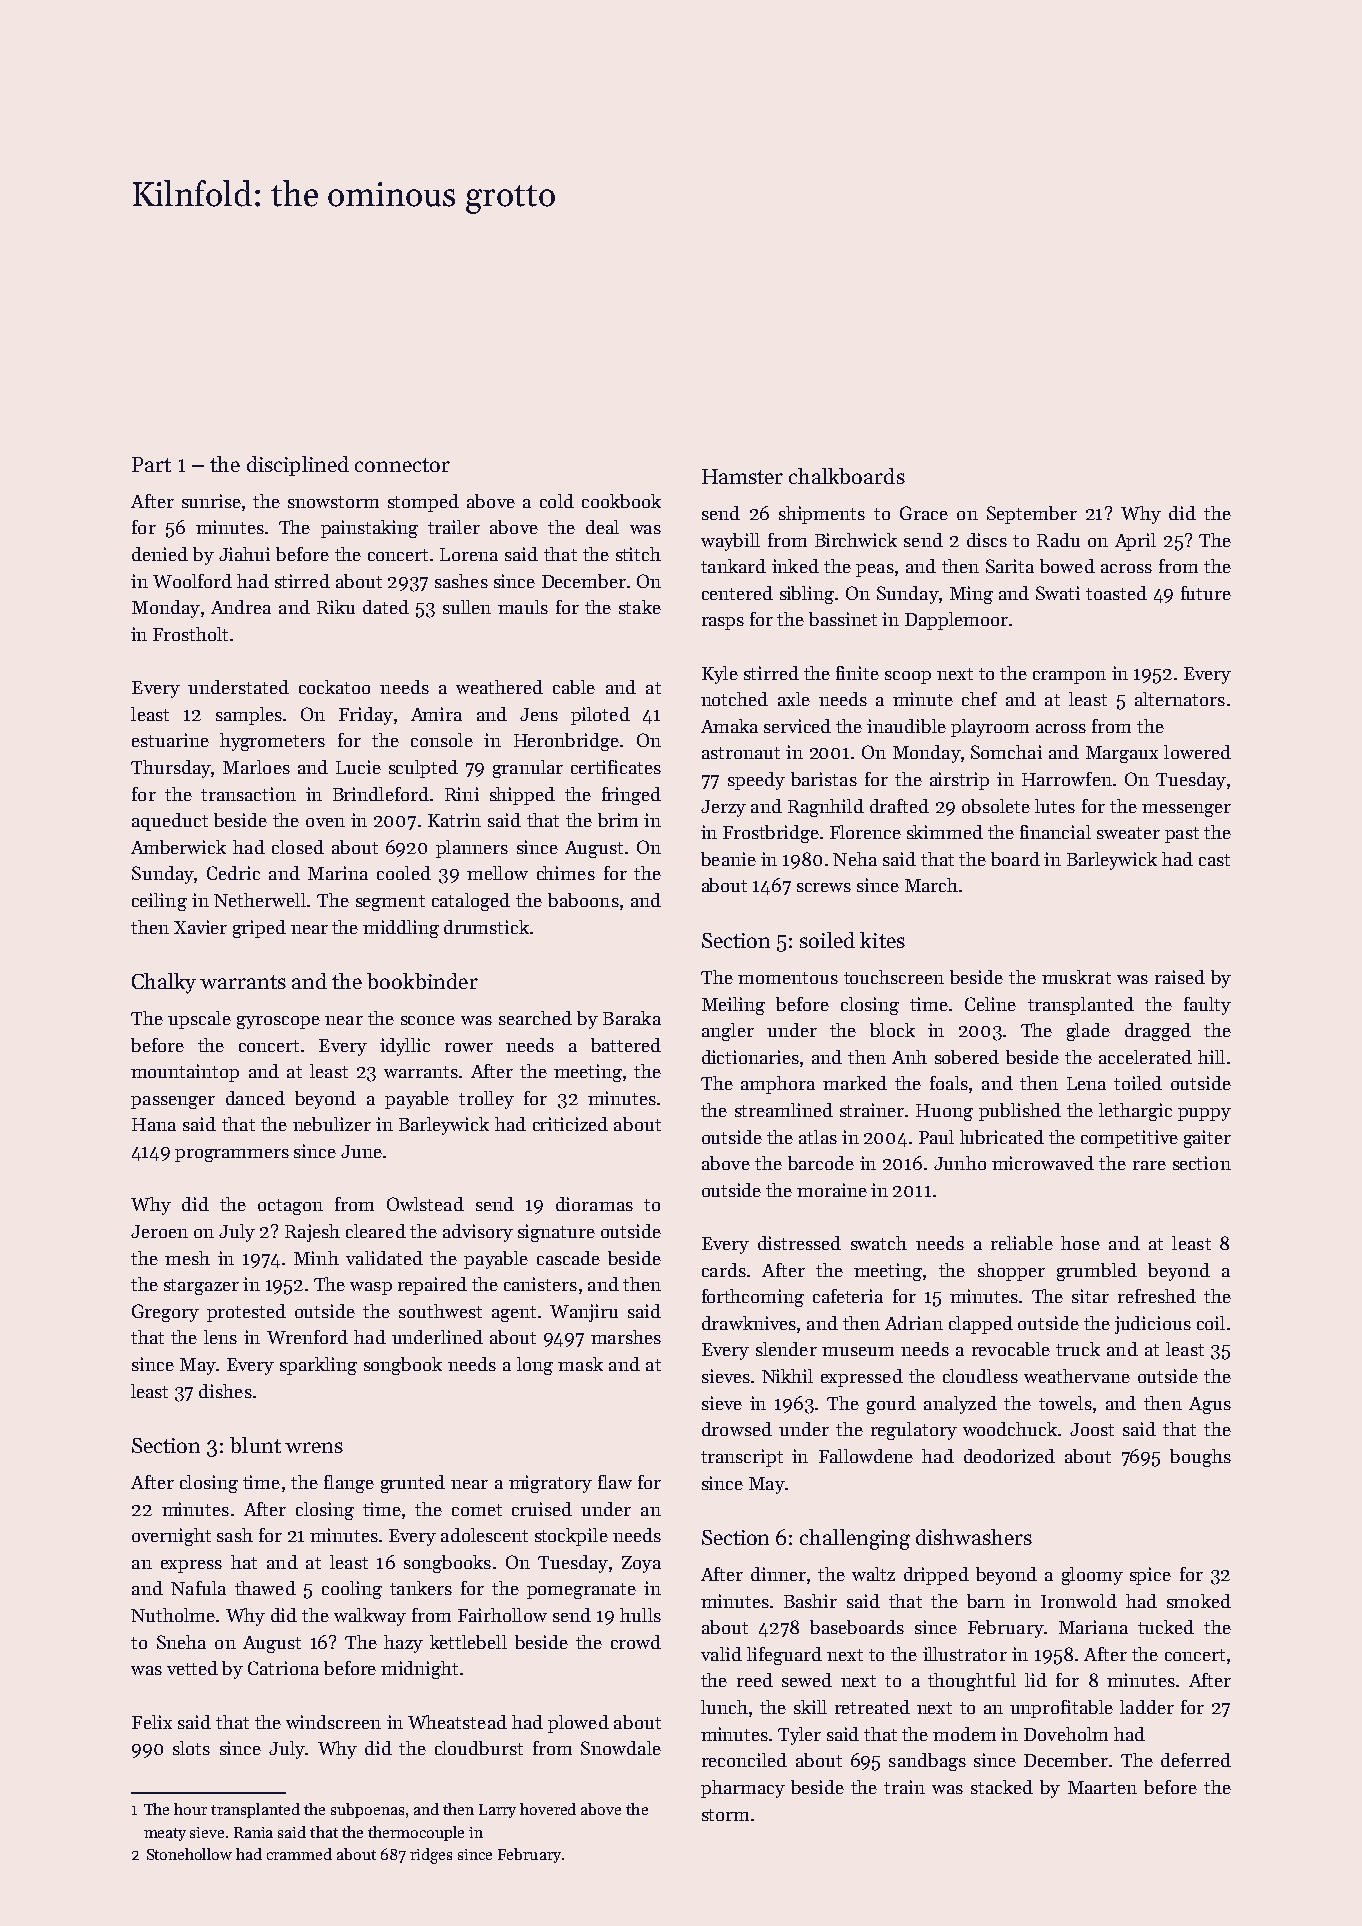 The width and height of the screenshot is (1362, 1926). Describe the element at coordinates (334, 687) in the screenshot. I see `cockatoo` at that location.
